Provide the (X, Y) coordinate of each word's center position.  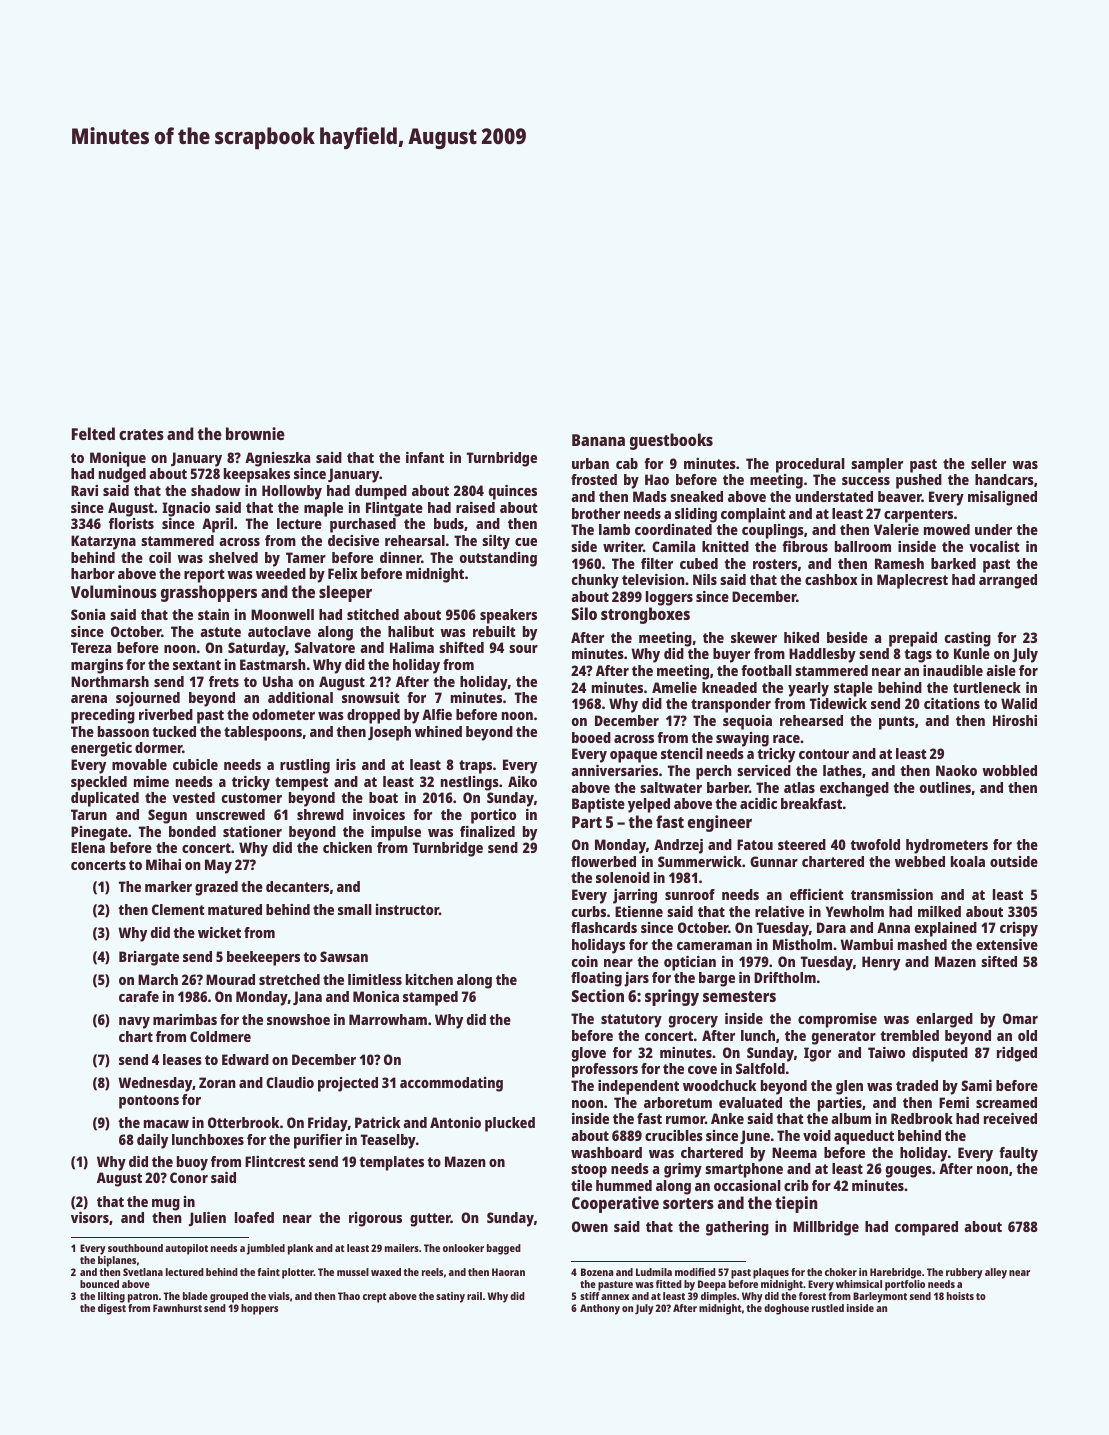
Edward (245, 1059)
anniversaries (614, 770)
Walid (1019, 703)
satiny (450, 1297)
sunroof (690, 894)
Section (598, 995)
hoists (960, 1296)
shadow (215, 490)
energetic (101, 749)
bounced (99, 1284)
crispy (1019, 929)
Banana (598, 440)
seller (988, 463)
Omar (1020, 1018)
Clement (178, 909)
